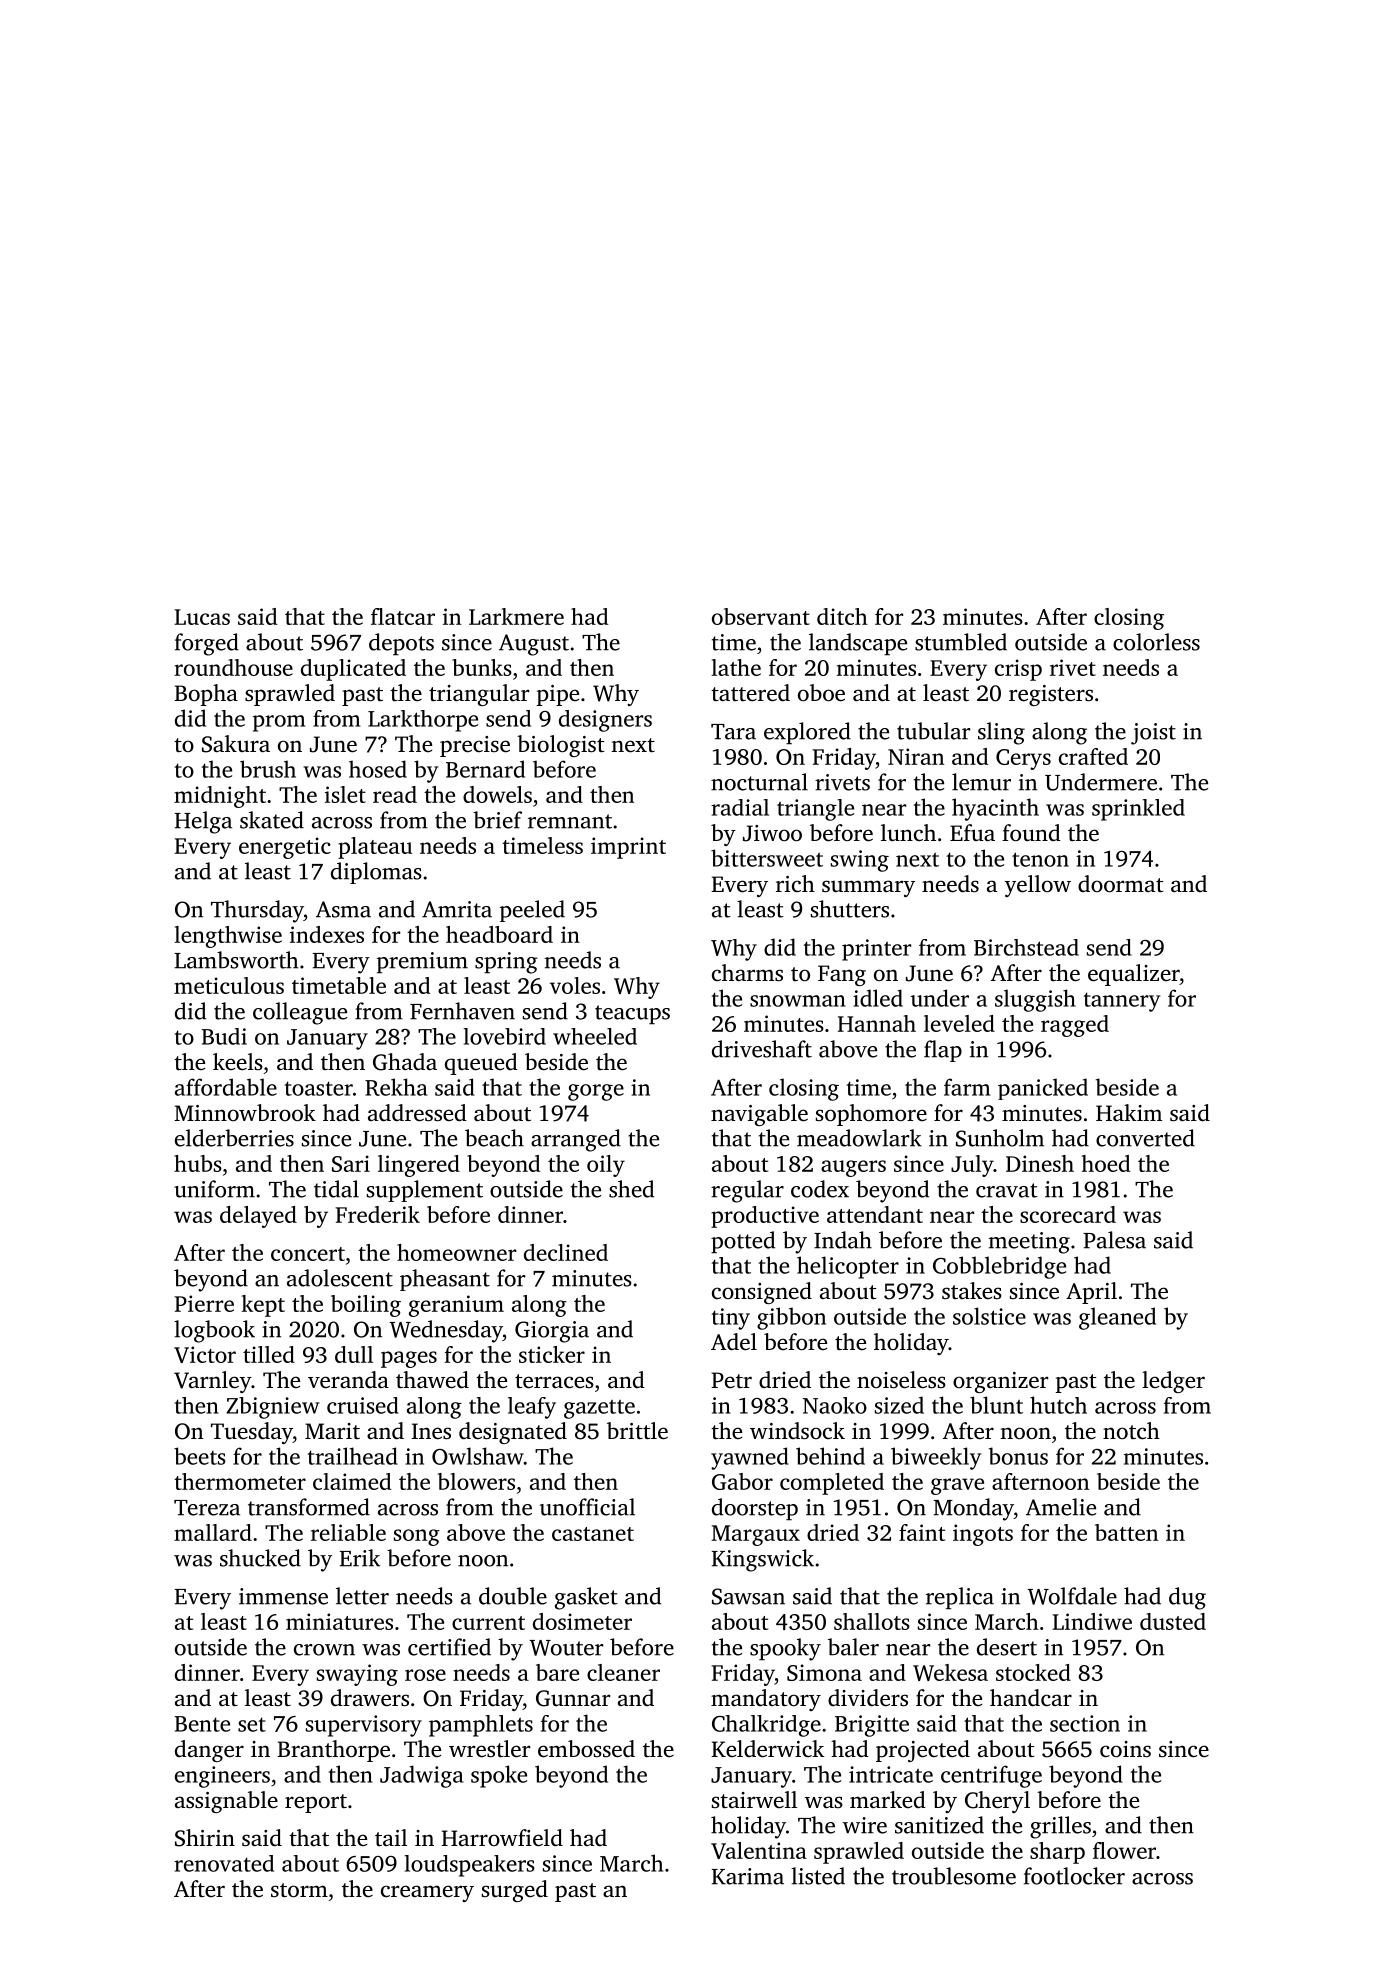 Image resolution: width=1386 pixels, height=1969 pixels. What do you see at coordinates (432, 1380) in the image?
I see `thawed` at bounding box center [432, 1380].
